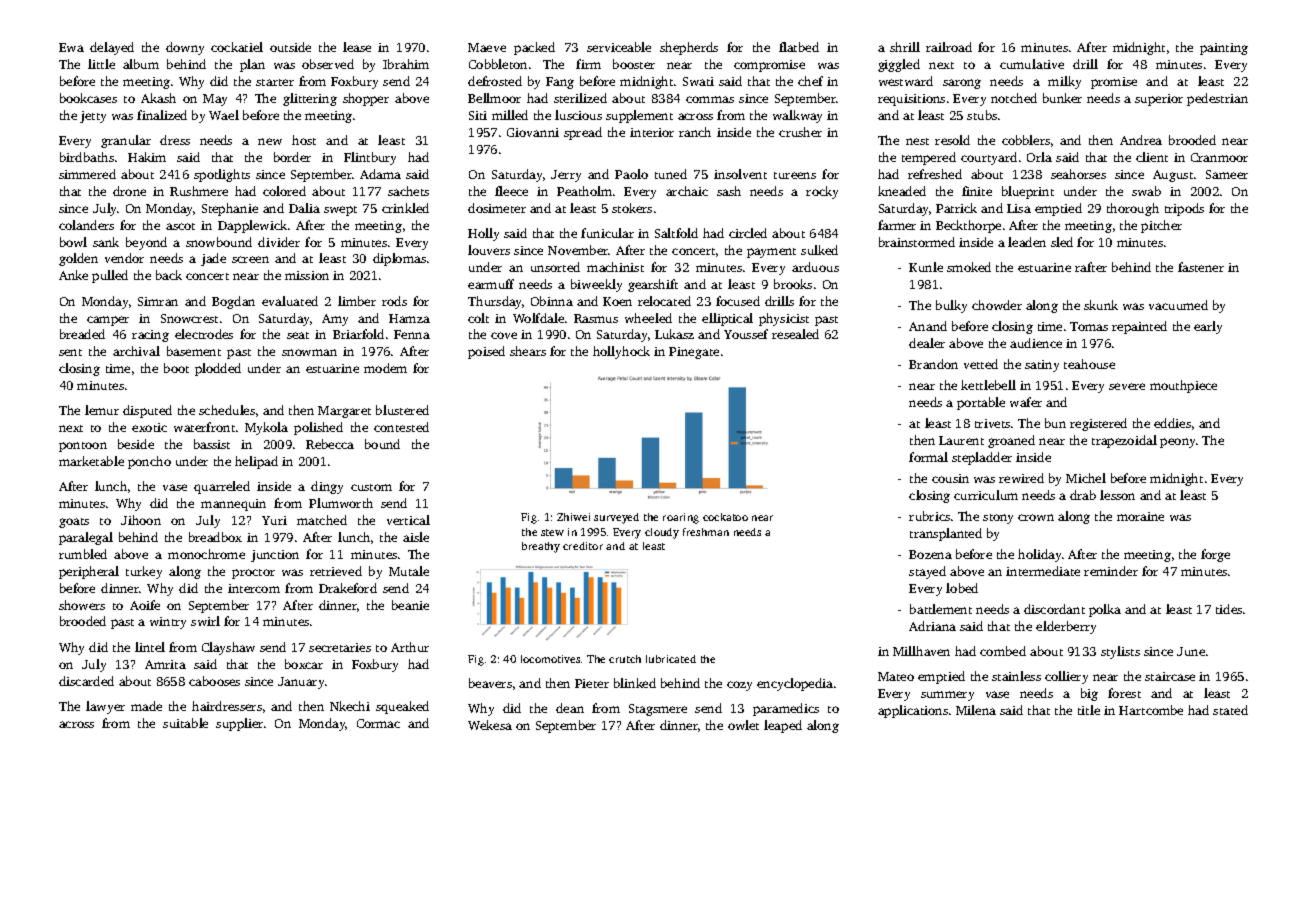 Image resolution: width=1308 pixels, height=924 pixels. What do you see at coordinates (573, 517) in the page?
I see `Zhiwei` at bounding box center [573, 517].
